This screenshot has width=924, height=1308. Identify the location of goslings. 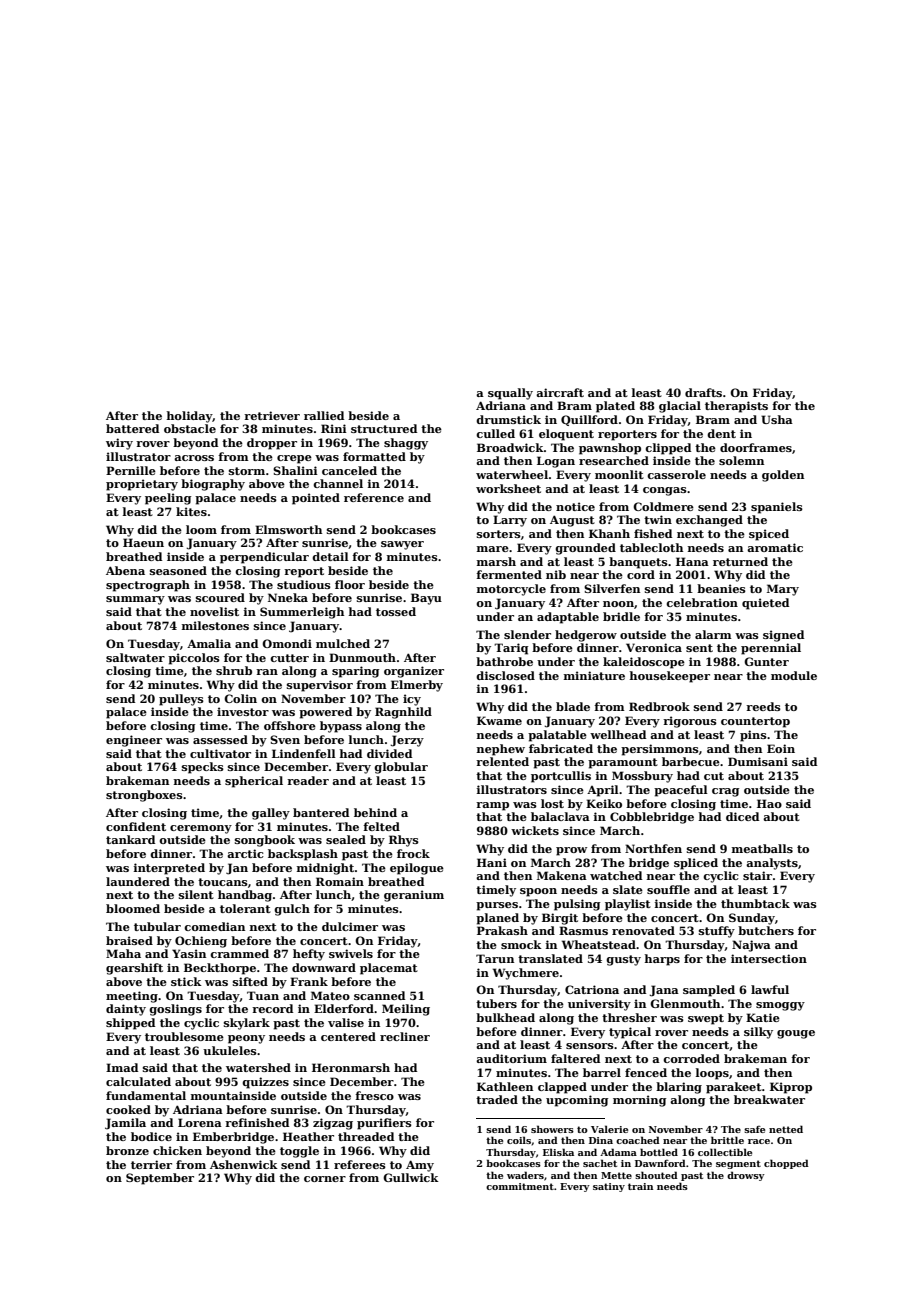
(175, 1010).
